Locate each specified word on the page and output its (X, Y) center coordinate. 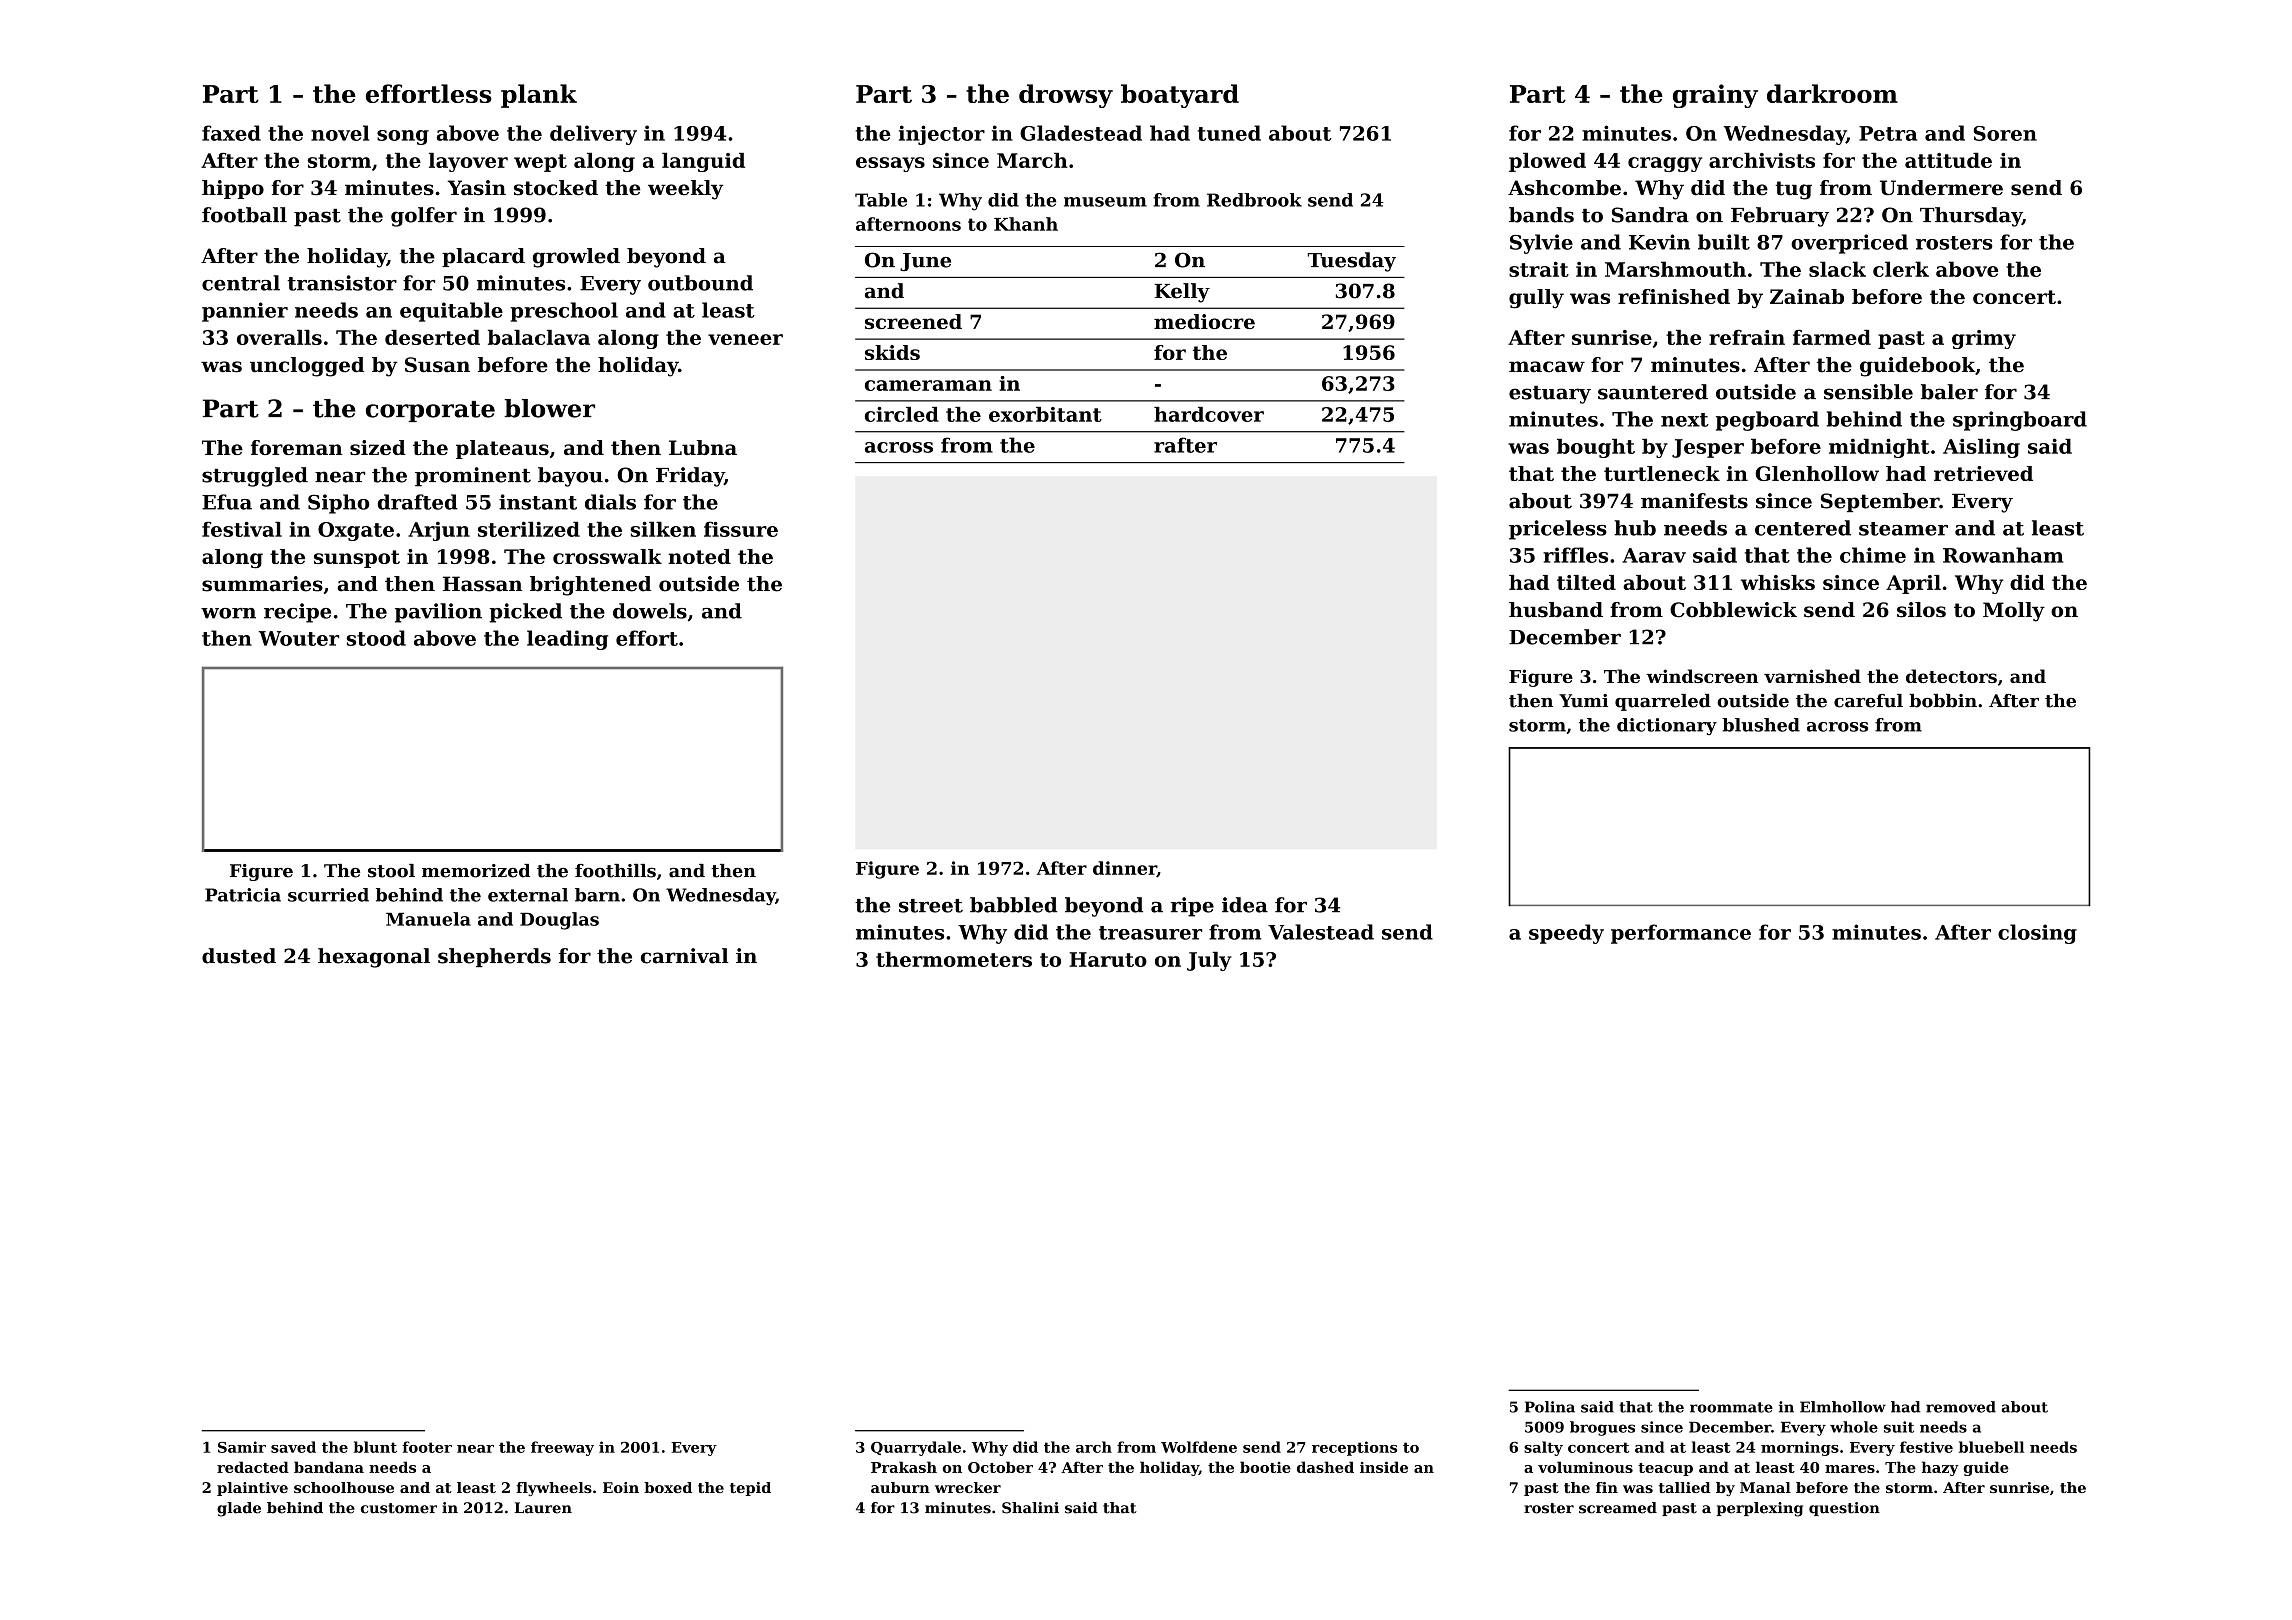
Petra (1888, 133)
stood (376, 638)
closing (2037, 934)
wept (540, 163)
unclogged (307, 367)
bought (1596, 448)
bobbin (1943, 701)
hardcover (1209, 414)
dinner (1125, 869)
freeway (562, 1448)
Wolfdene (1199, 1447)
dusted (239, 956)
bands (1541, 215)
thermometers (954, 959)
